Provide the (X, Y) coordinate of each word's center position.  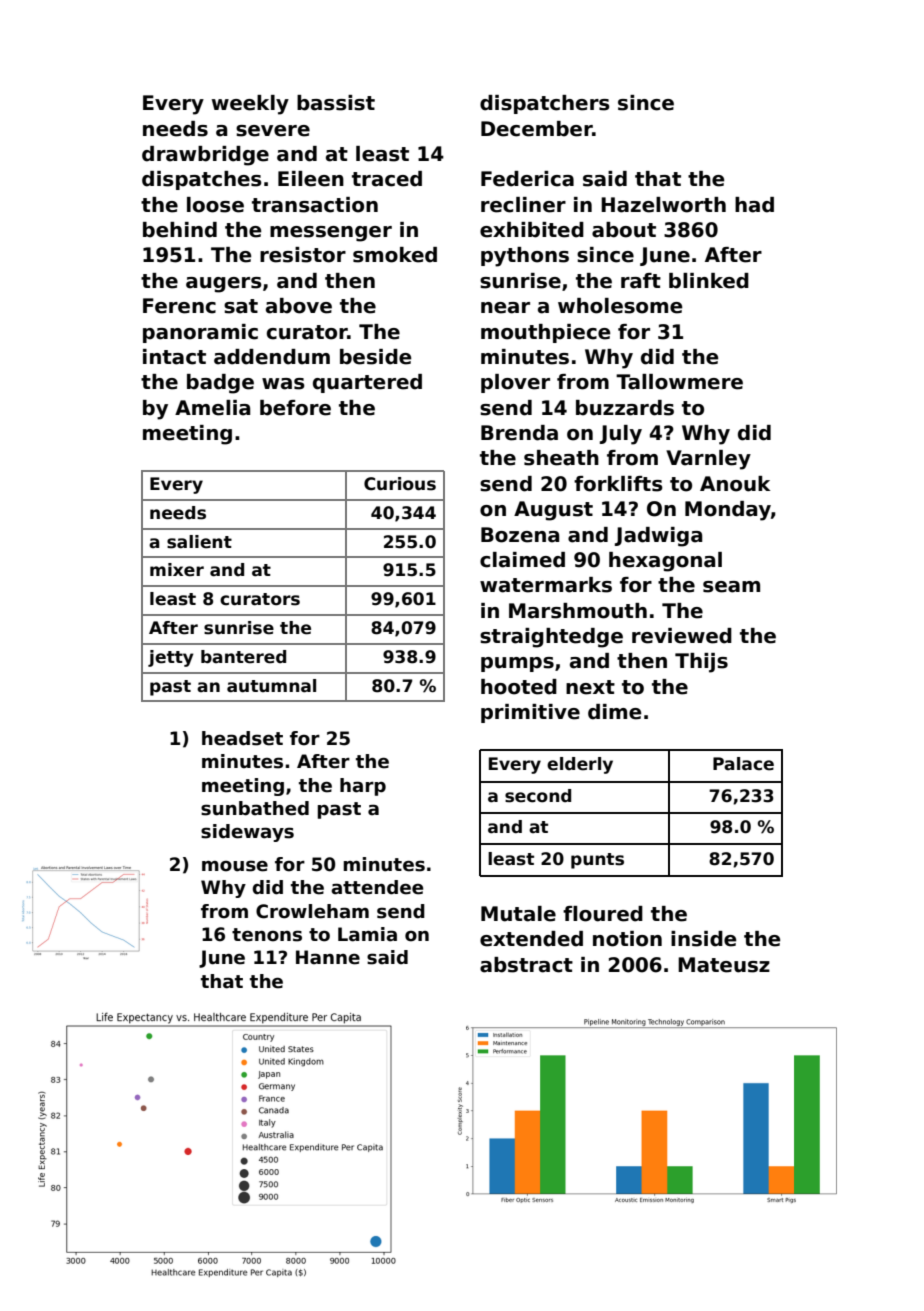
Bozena (520, 535)
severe (273, 131)
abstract (526, 965)
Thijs (701, 663)
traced (387, 179)
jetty (171, 658)
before (295, 408)
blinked (709, 281)
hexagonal (665, 562)
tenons (267, 935)
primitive (530, 713)
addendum (272, 357)
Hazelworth (663, 205)
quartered (367, 383)
